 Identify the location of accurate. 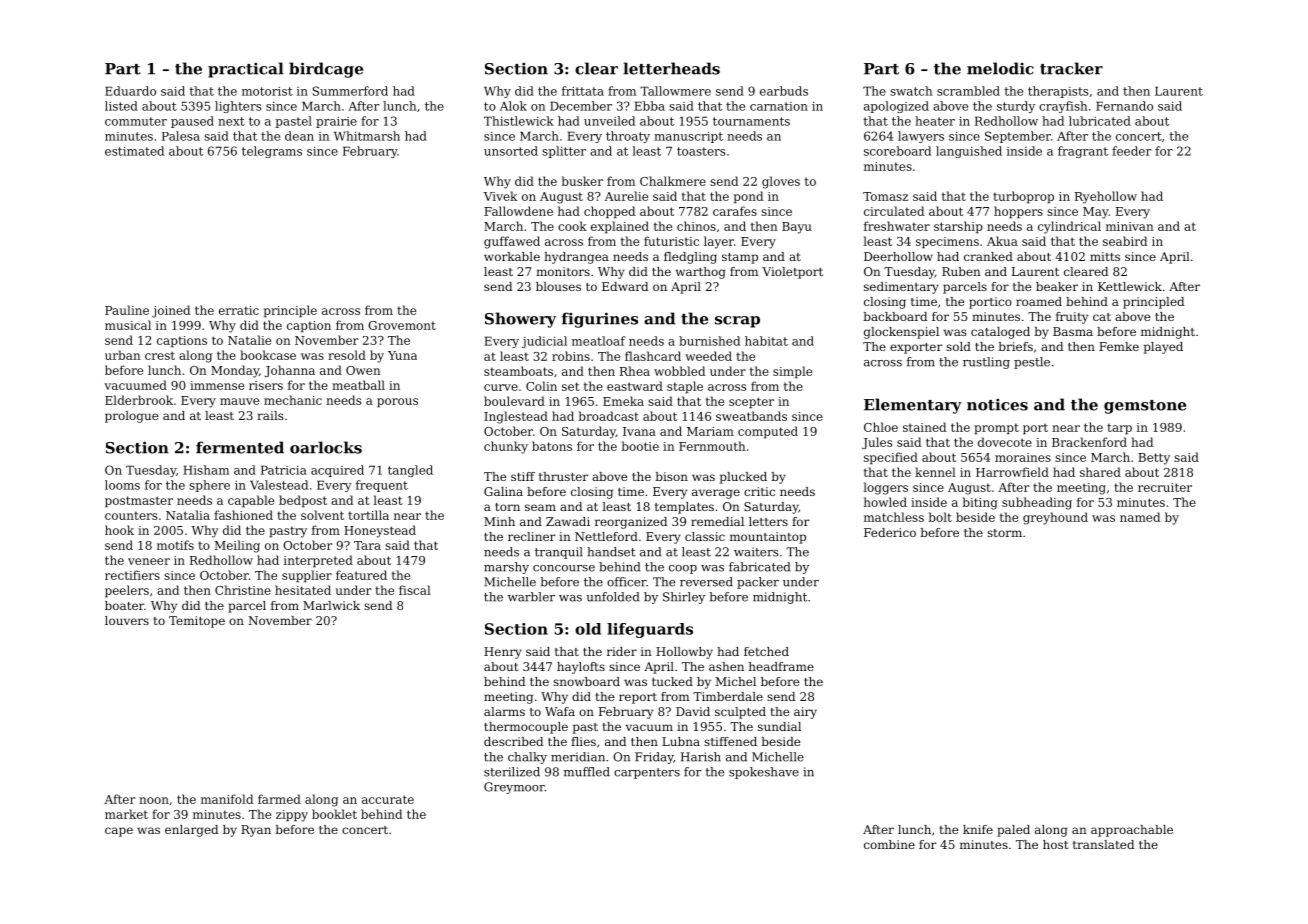
(388, 799).
